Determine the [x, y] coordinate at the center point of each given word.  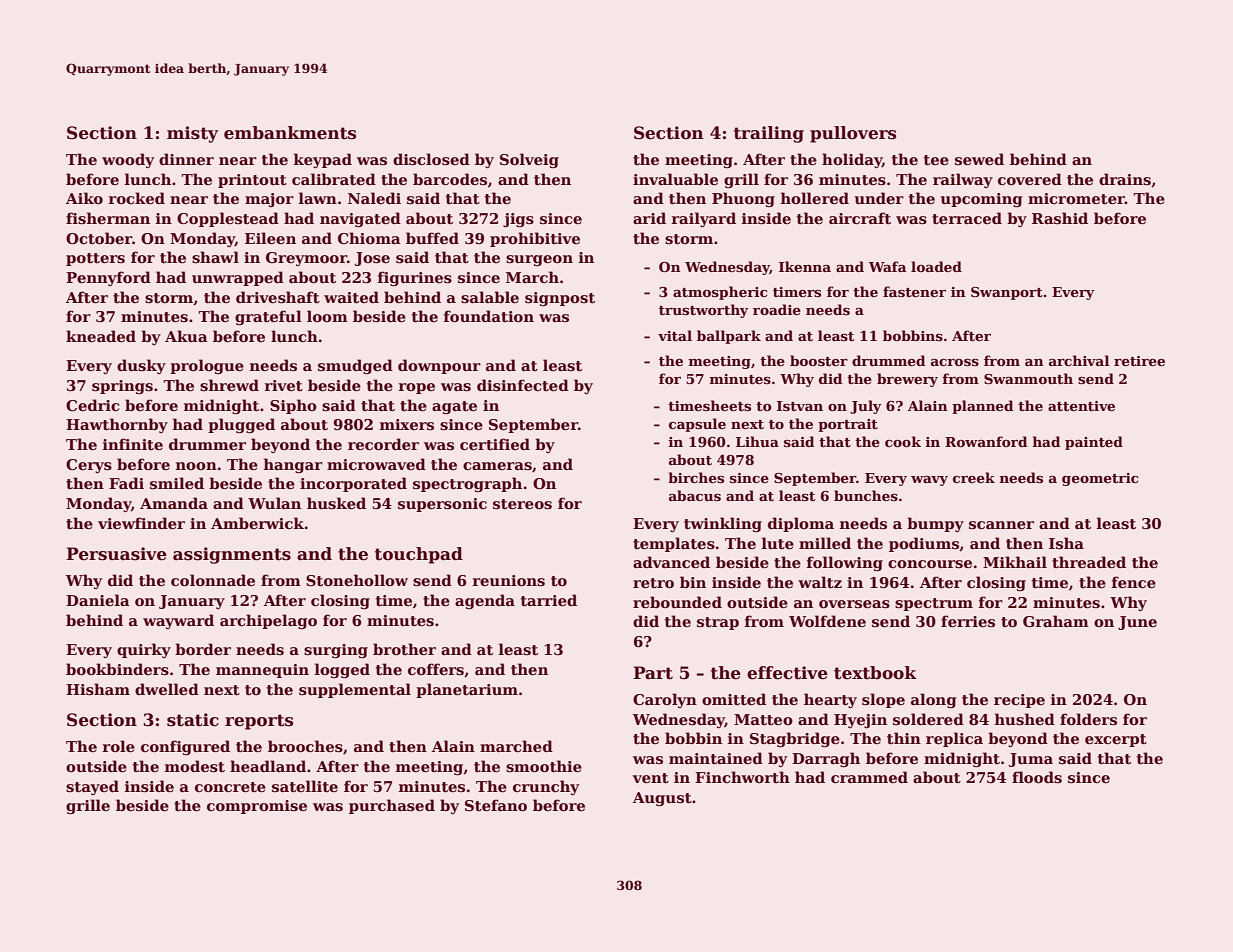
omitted [734, 699]
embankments [290, 133]
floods [1037, 777]
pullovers [853, 134]
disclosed [431, 159]
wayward [178, 621]
